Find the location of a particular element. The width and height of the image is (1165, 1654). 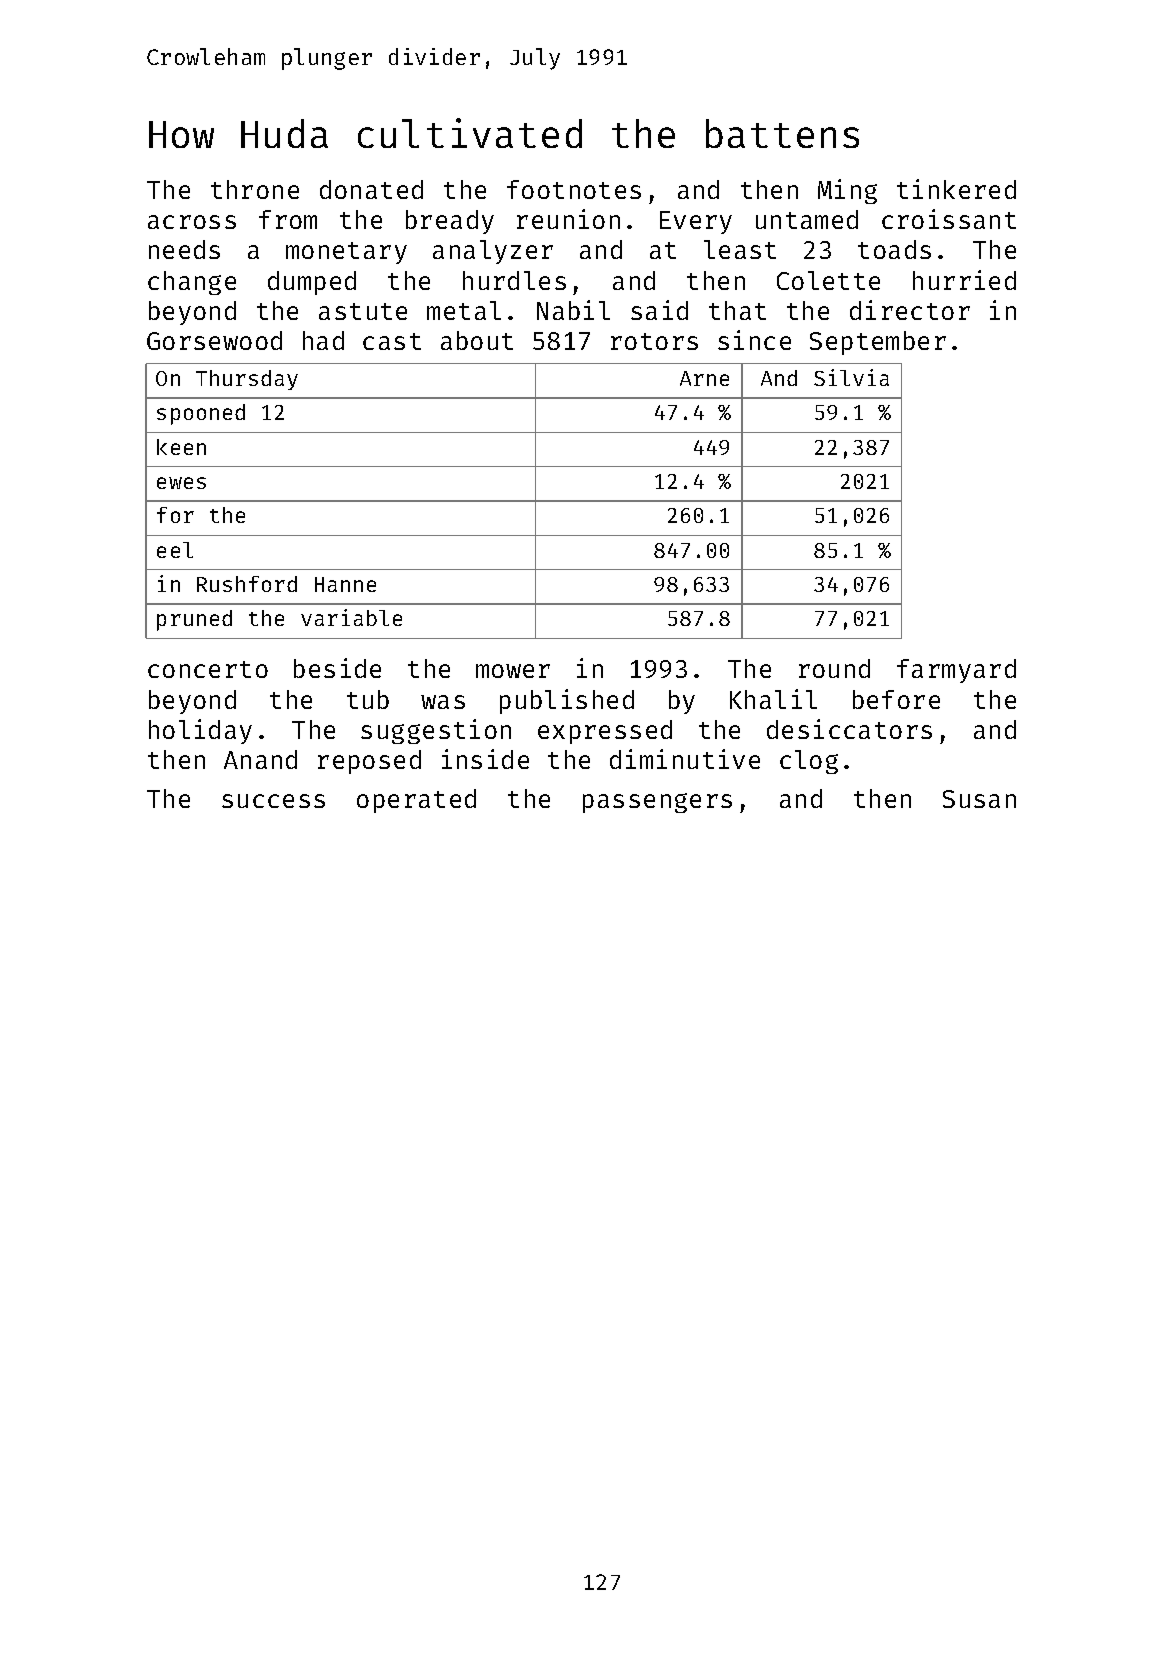

astute is located at coordinates (363, 311).
